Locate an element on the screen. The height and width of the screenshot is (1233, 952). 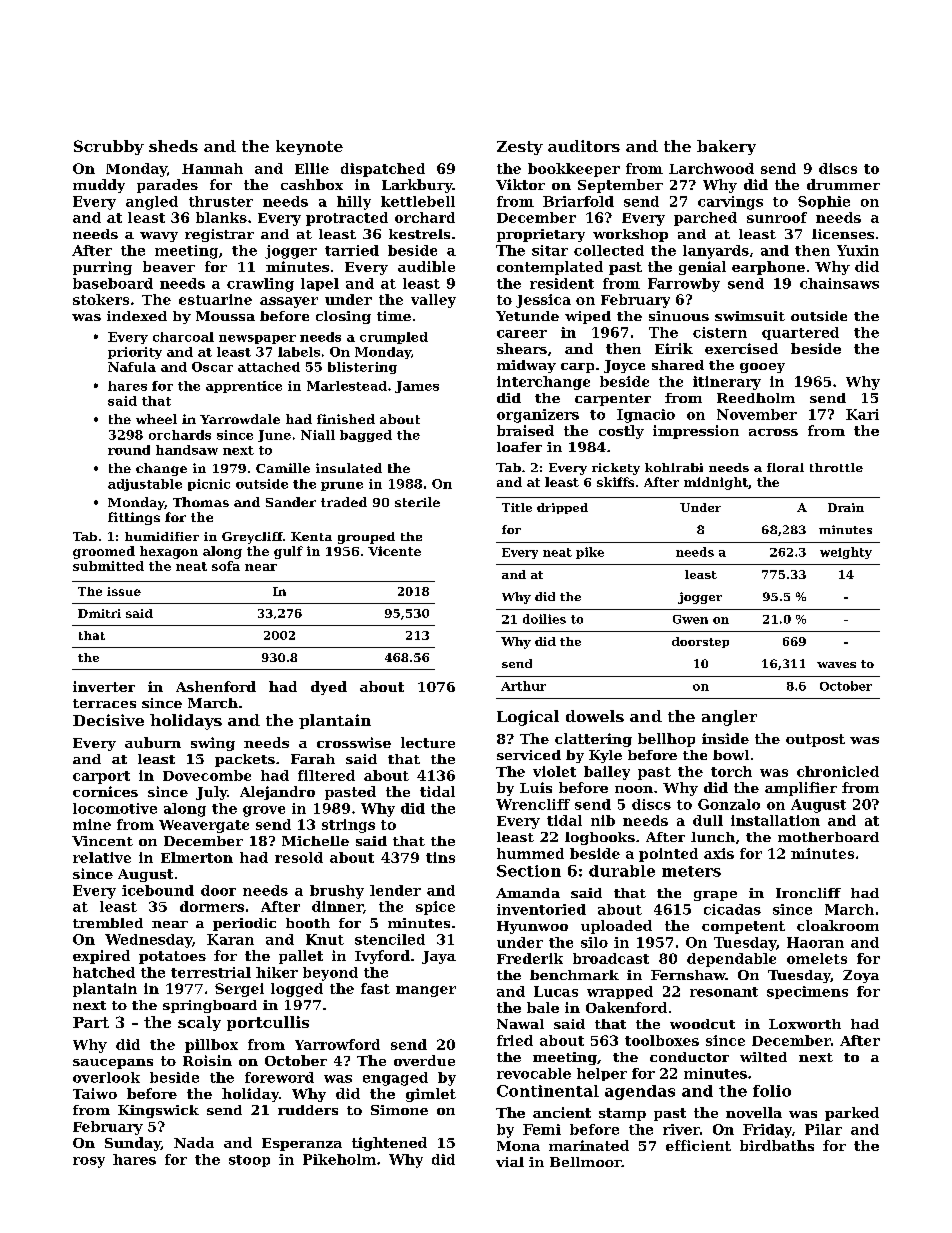
chainsaws is located at coordinates (839, 283).
